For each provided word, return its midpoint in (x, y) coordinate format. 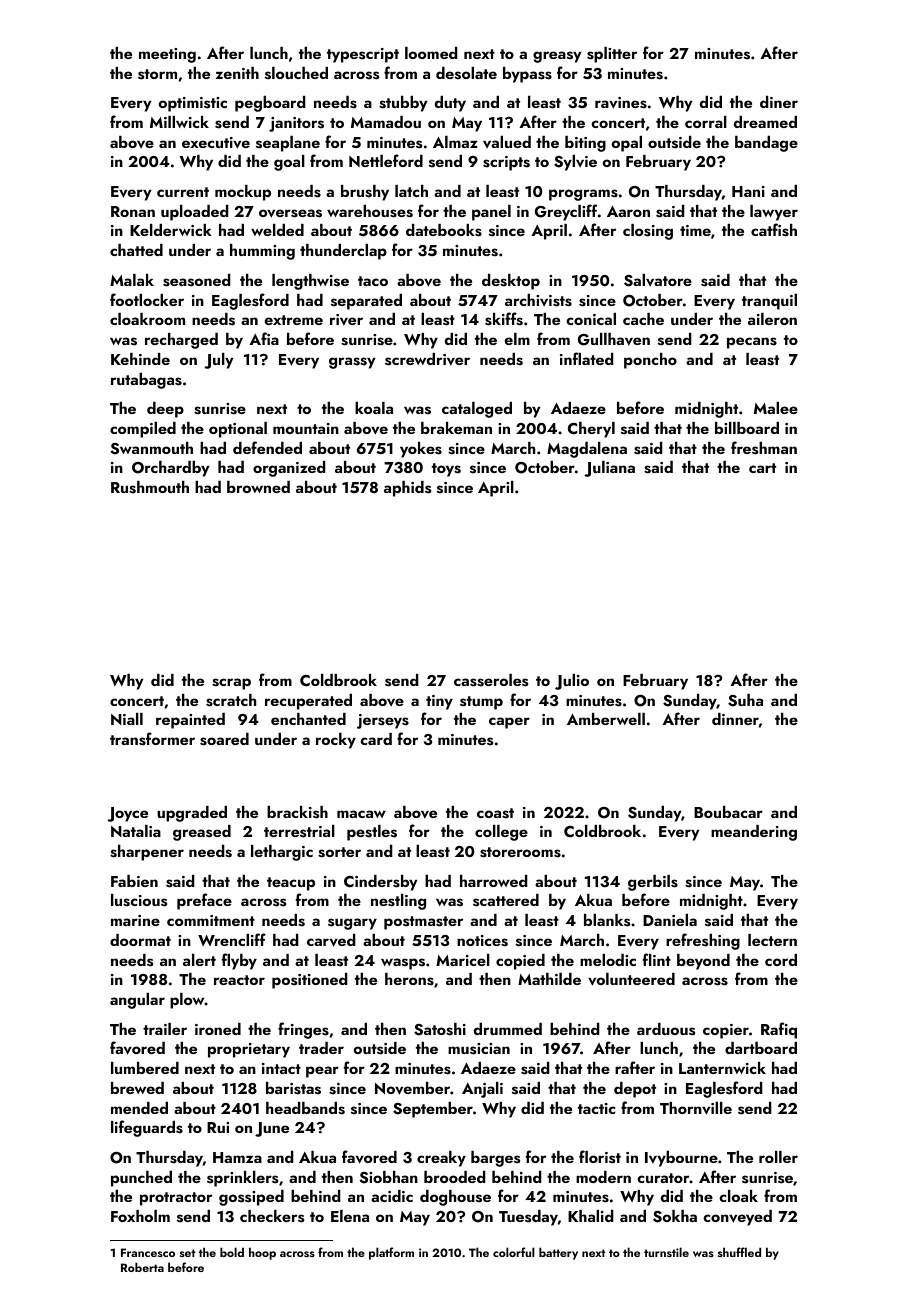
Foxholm (140, 1216)
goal (289, 163)
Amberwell (606, 719)
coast (495, 813)
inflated (587, 358)
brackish (297, 812)
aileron (772, 319)
